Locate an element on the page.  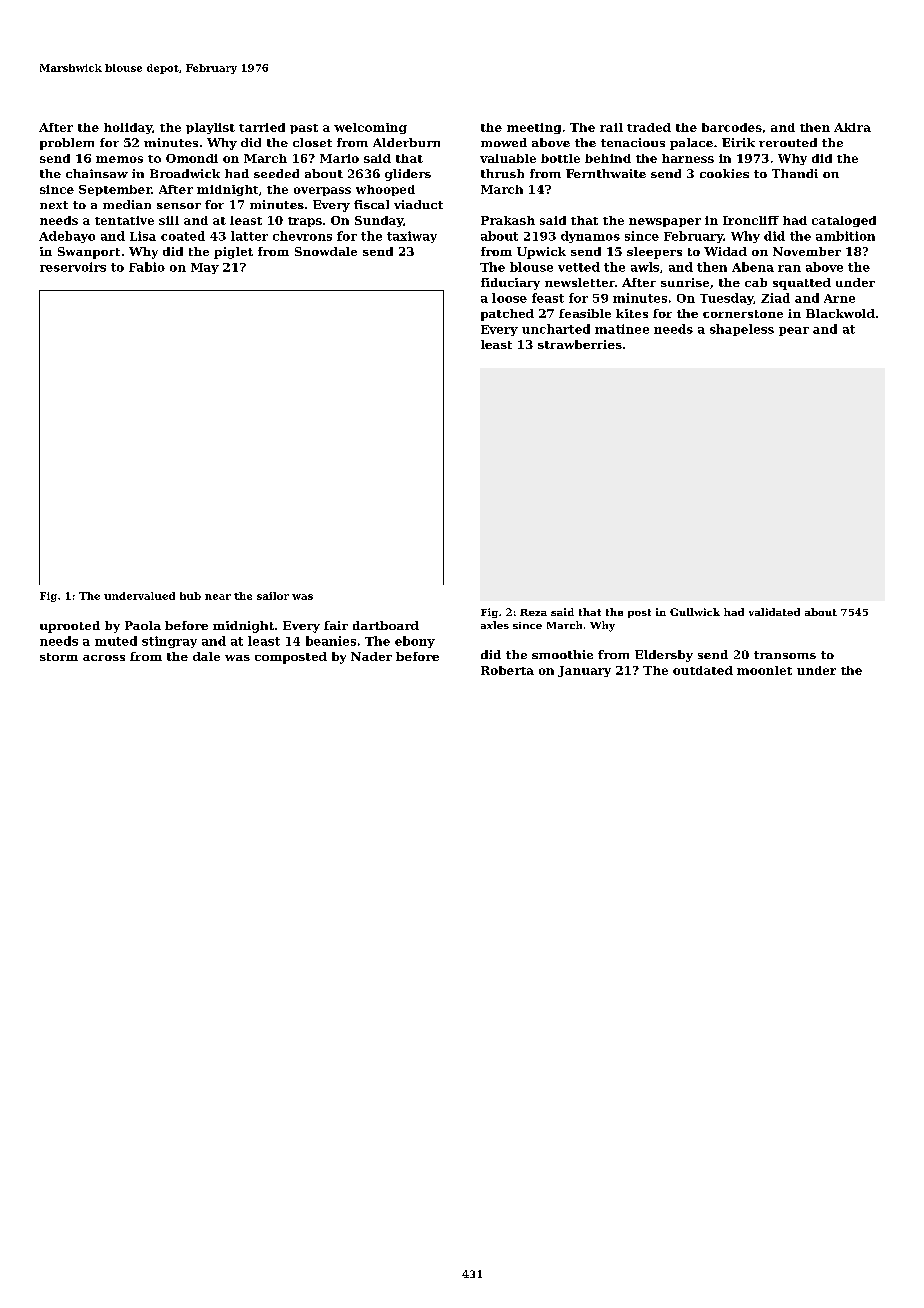
Upwick is located at coordinates (541, 253).
